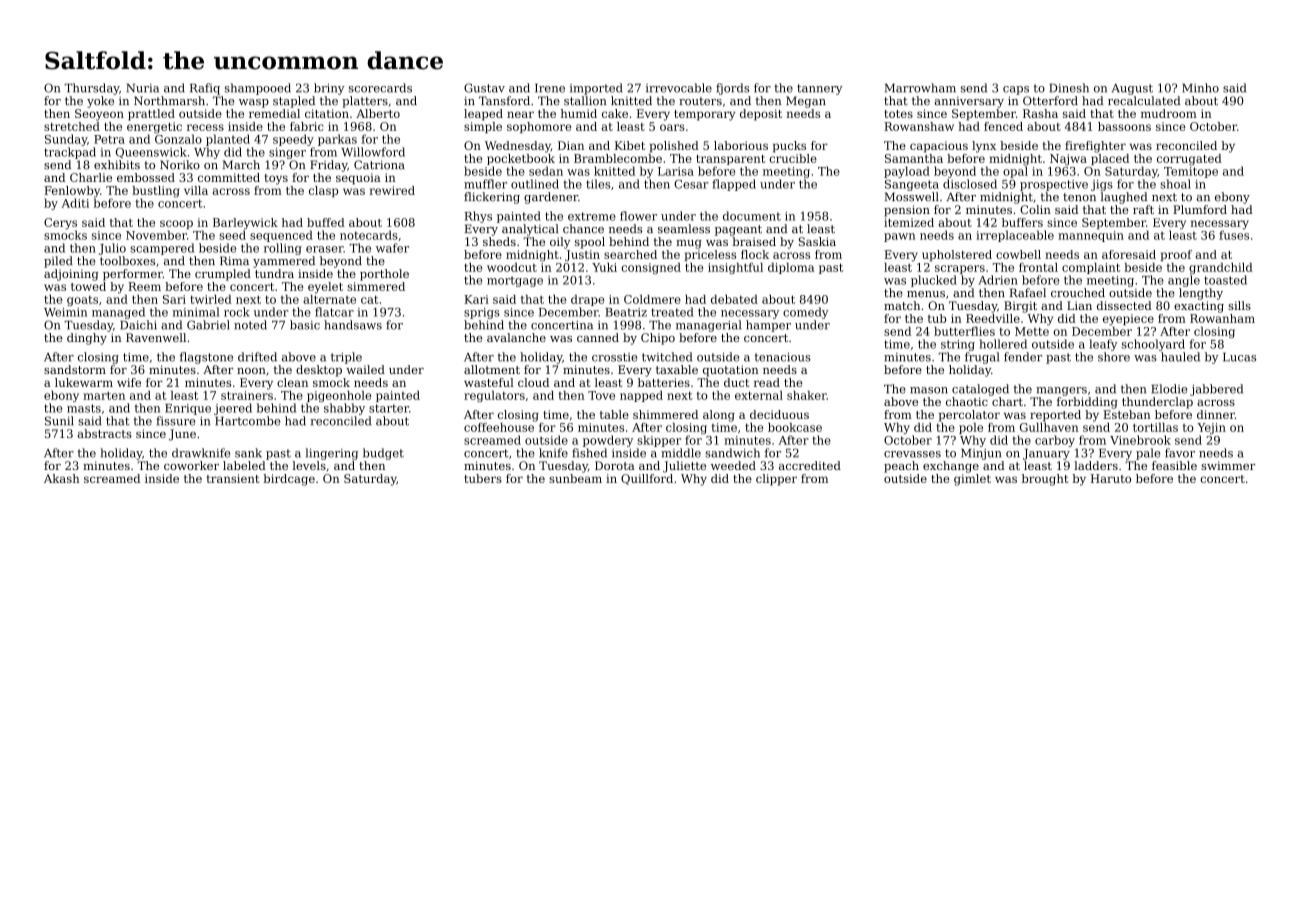  What do you see at coordinates (58, 262) in the screenshot?
I see `piled` at bounding box center [58, 262].
